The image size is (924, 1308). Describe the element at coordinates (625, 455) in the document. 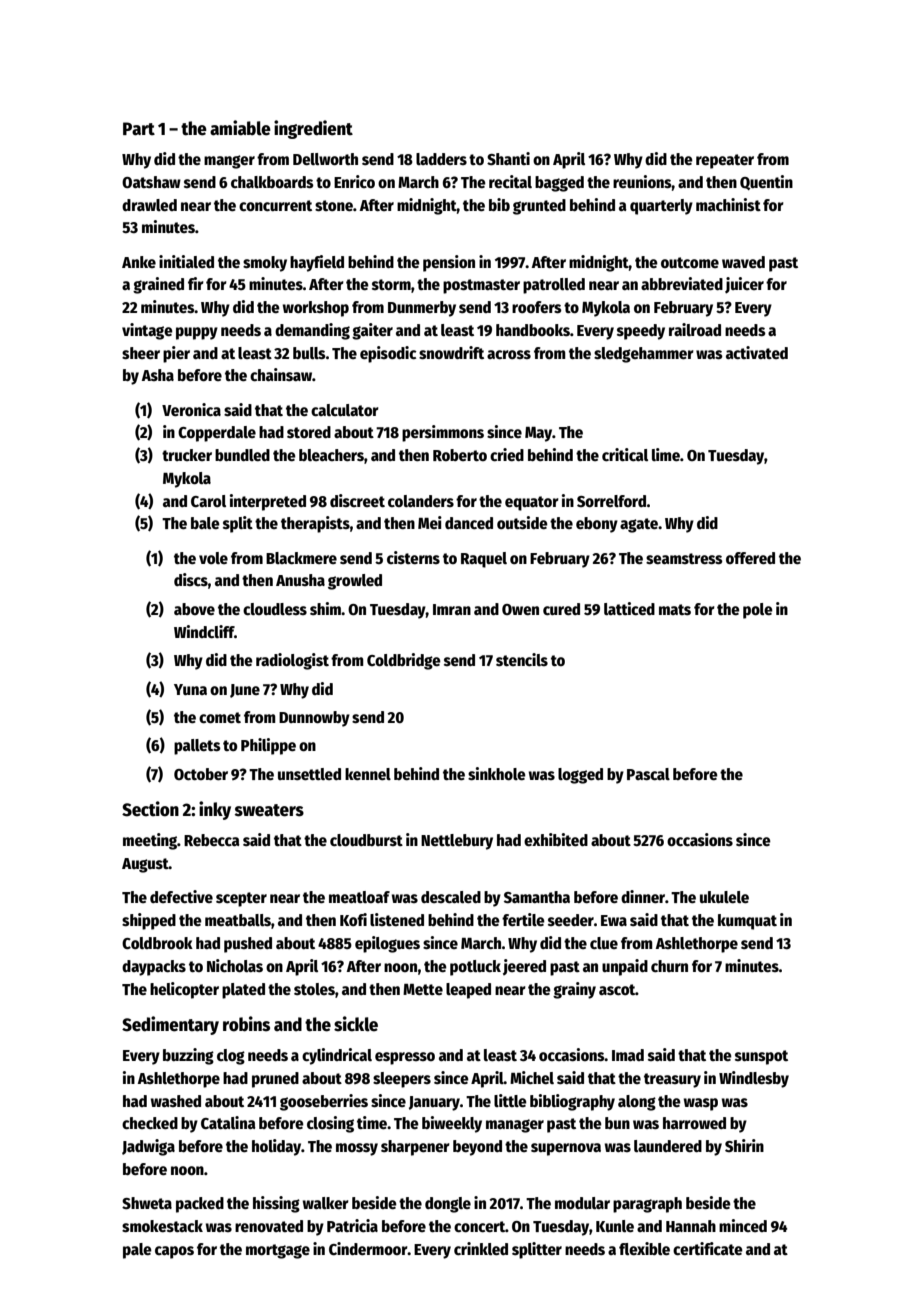

I see `critical` at that location.
